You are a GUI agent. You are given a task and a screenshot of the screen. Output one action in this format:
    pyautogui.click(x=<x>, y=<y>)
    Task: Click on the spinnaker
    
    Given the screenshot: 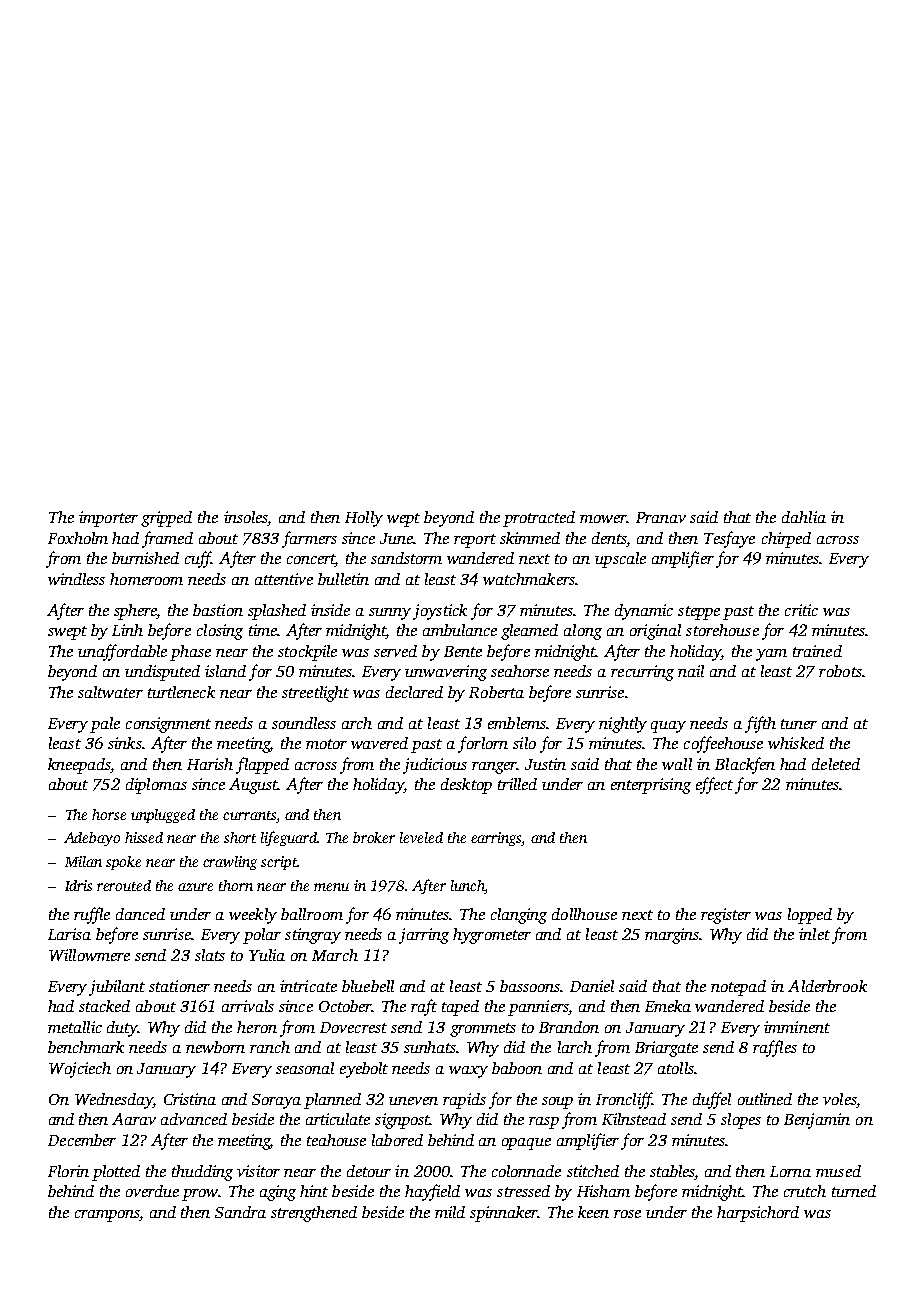 What is the action you would take?
    pyautogui.click(x=504, y=1214)
